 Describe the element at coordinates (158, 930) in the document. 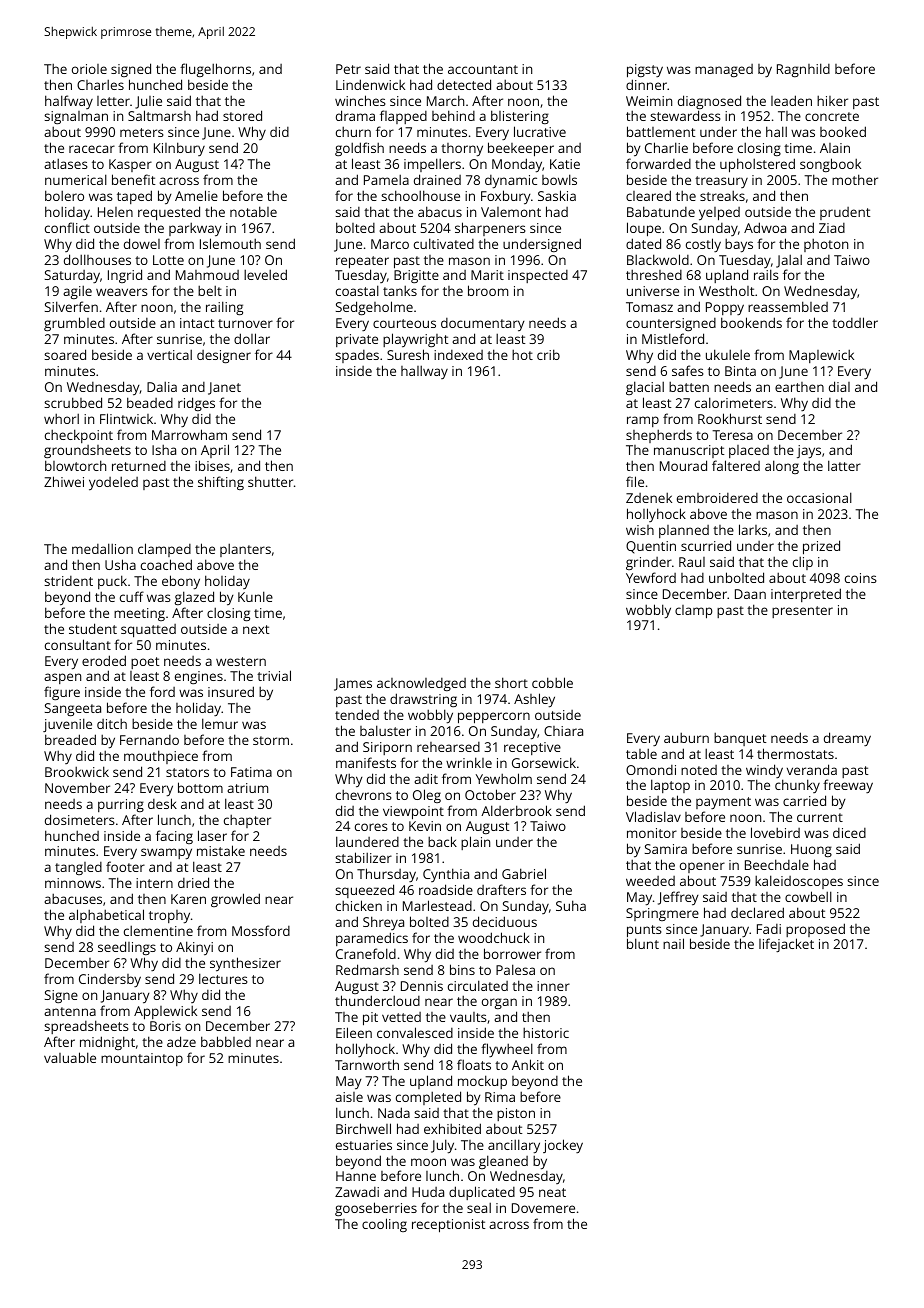

I see `clementine` at that location.
